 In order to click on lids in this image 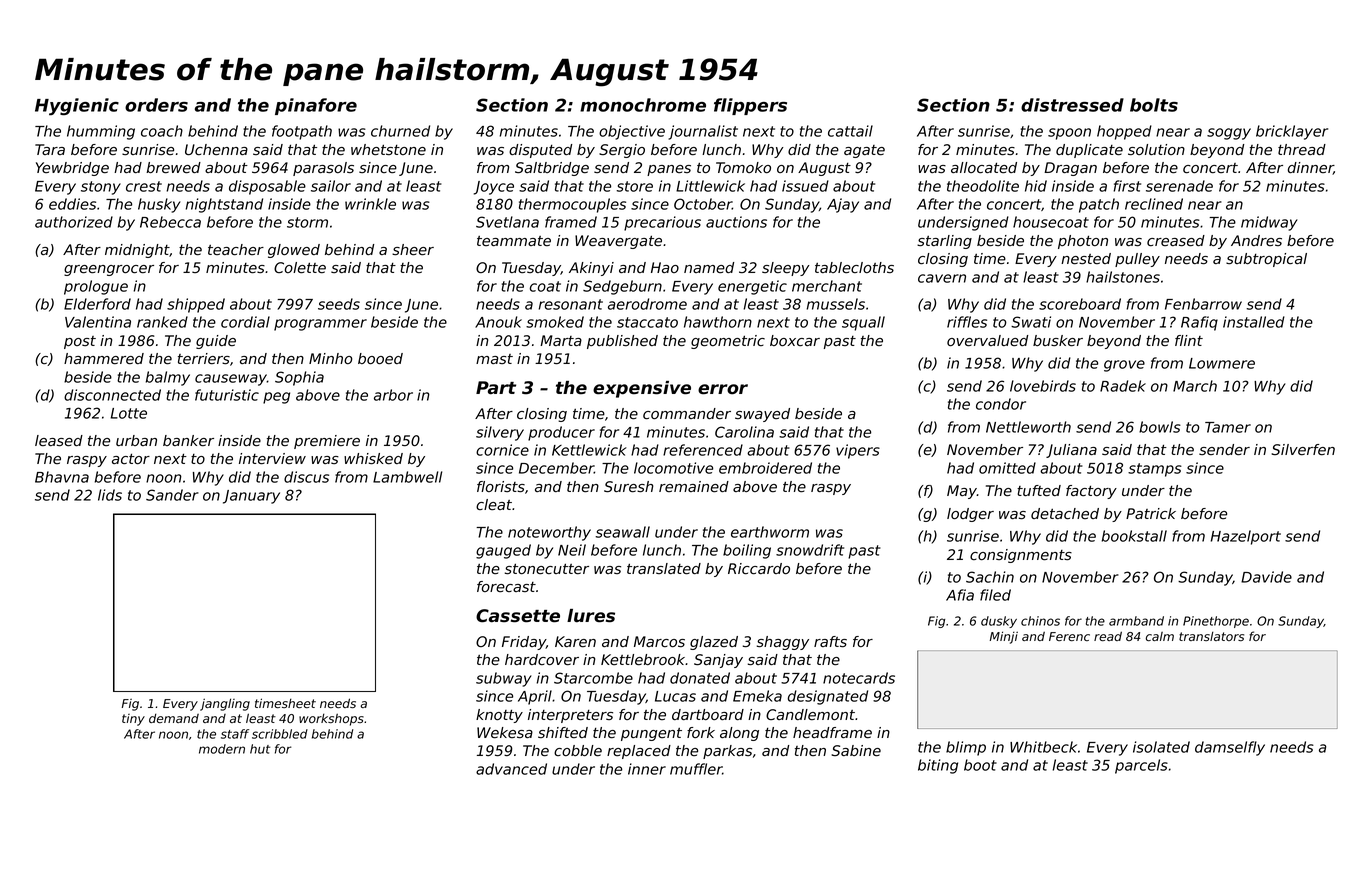, I will do `click(110, 495)`.
